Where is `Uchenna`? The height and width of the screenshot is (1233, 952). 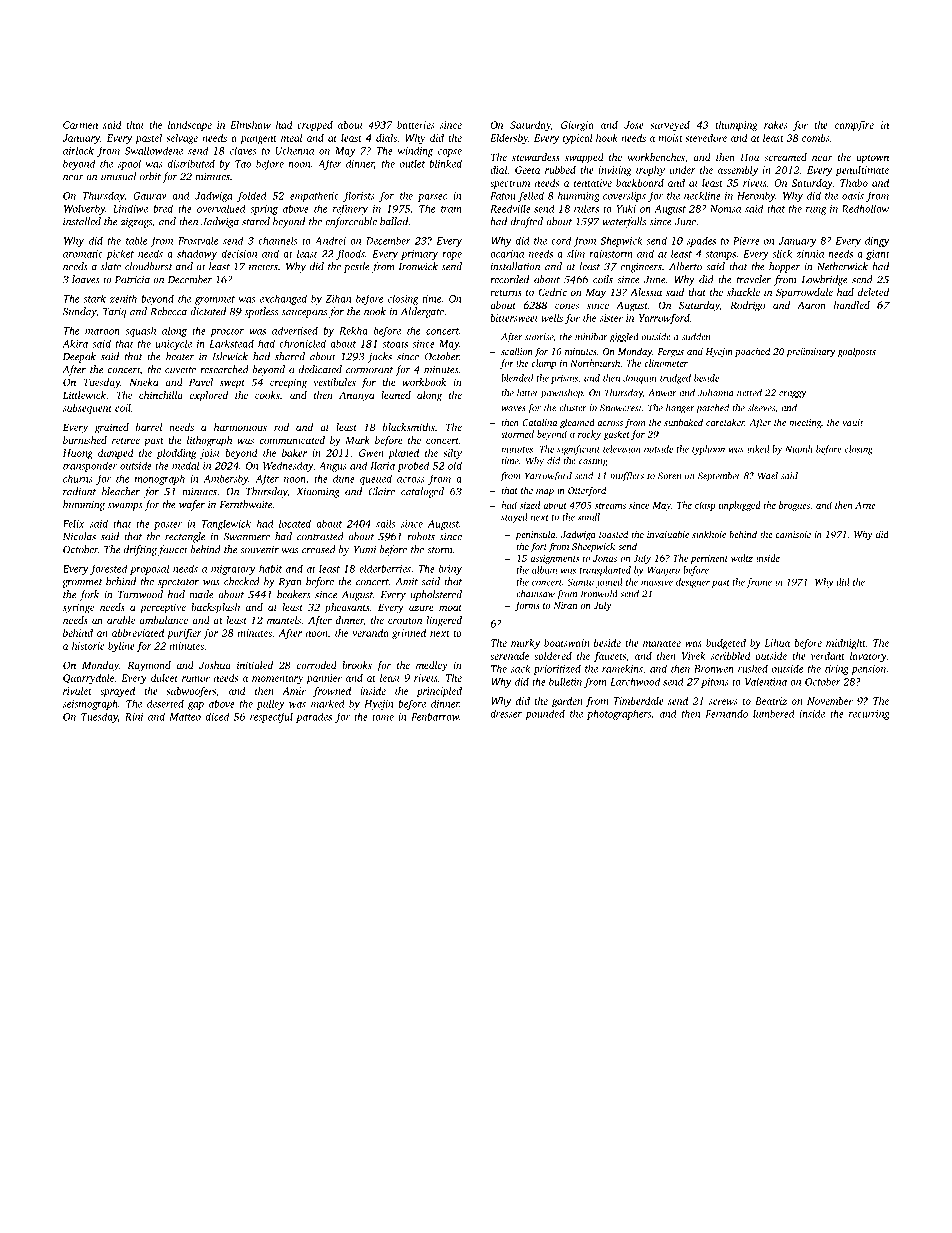 Uchenna is located at coordinates (294, 150).
